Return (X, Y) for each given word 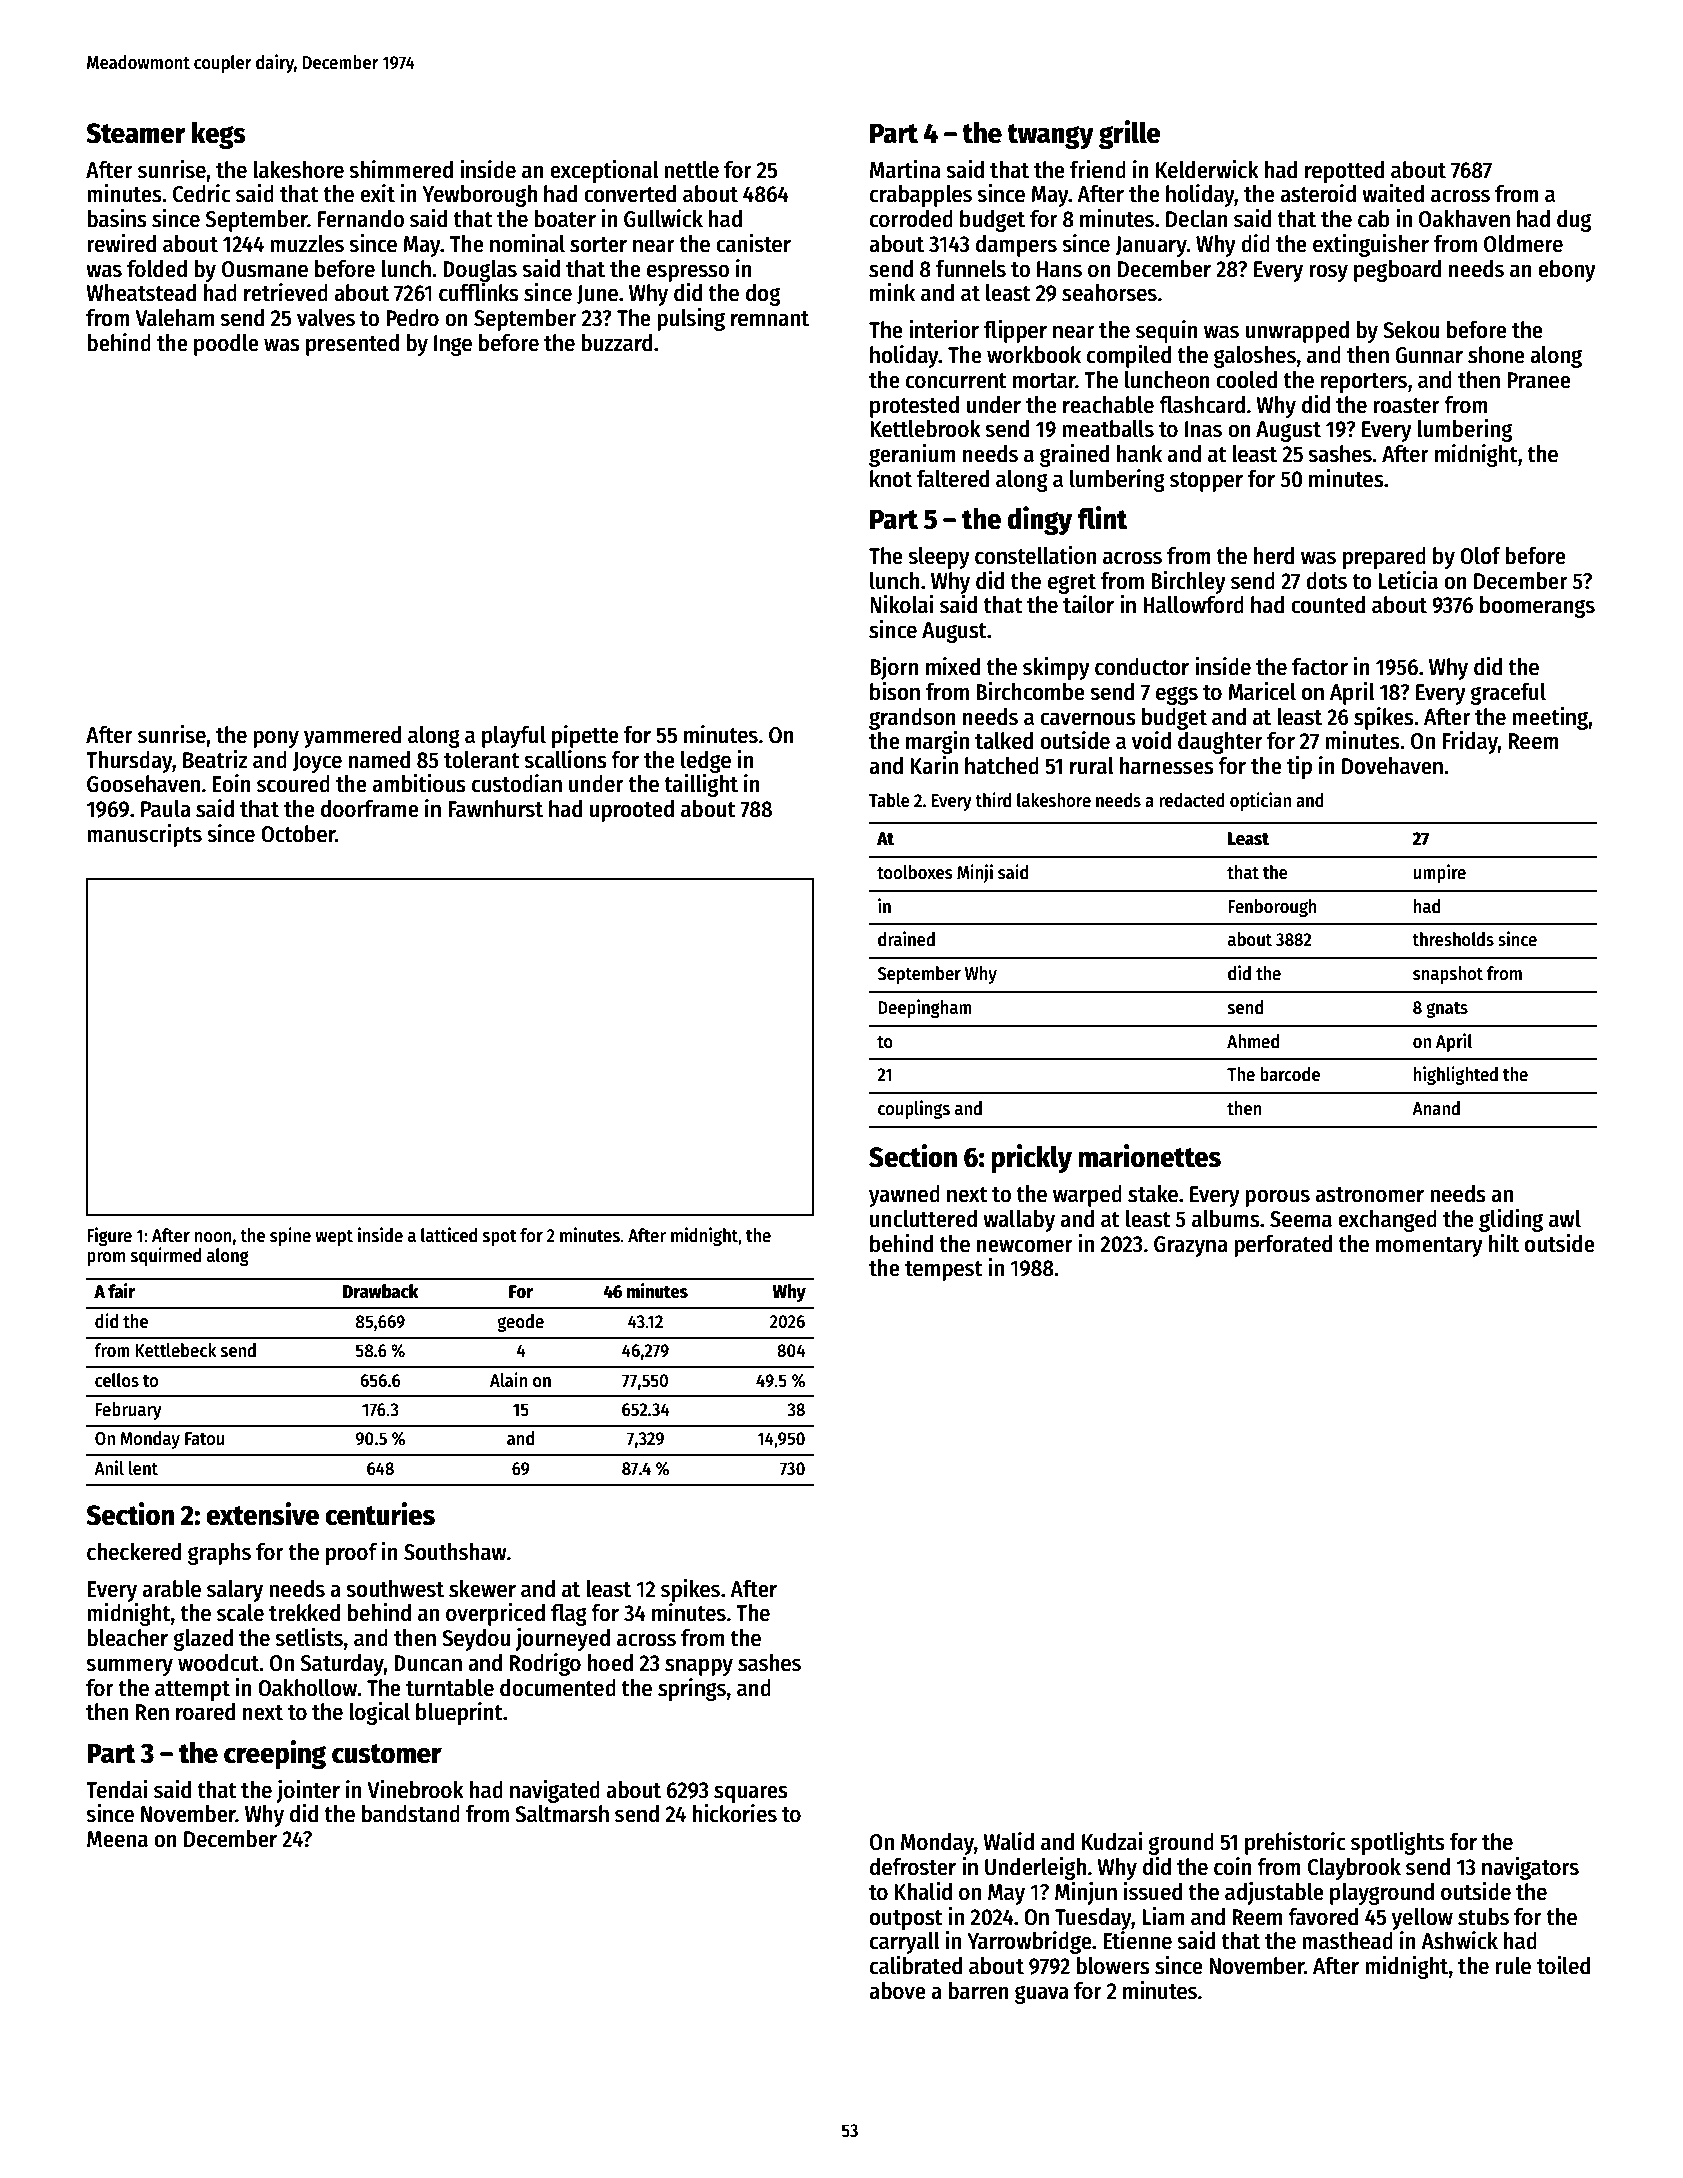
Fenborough (1272, 908)
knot (891, 479)
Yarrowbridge (1029, 1942)
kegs (219, 135)
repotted (1344, 172)
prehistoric (1295, 1843)
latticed (449, 1235)
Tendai (117, 1789)
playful (514, 737)
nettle (691, 170)
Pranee (1539, 380)
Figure (109, 1236)
